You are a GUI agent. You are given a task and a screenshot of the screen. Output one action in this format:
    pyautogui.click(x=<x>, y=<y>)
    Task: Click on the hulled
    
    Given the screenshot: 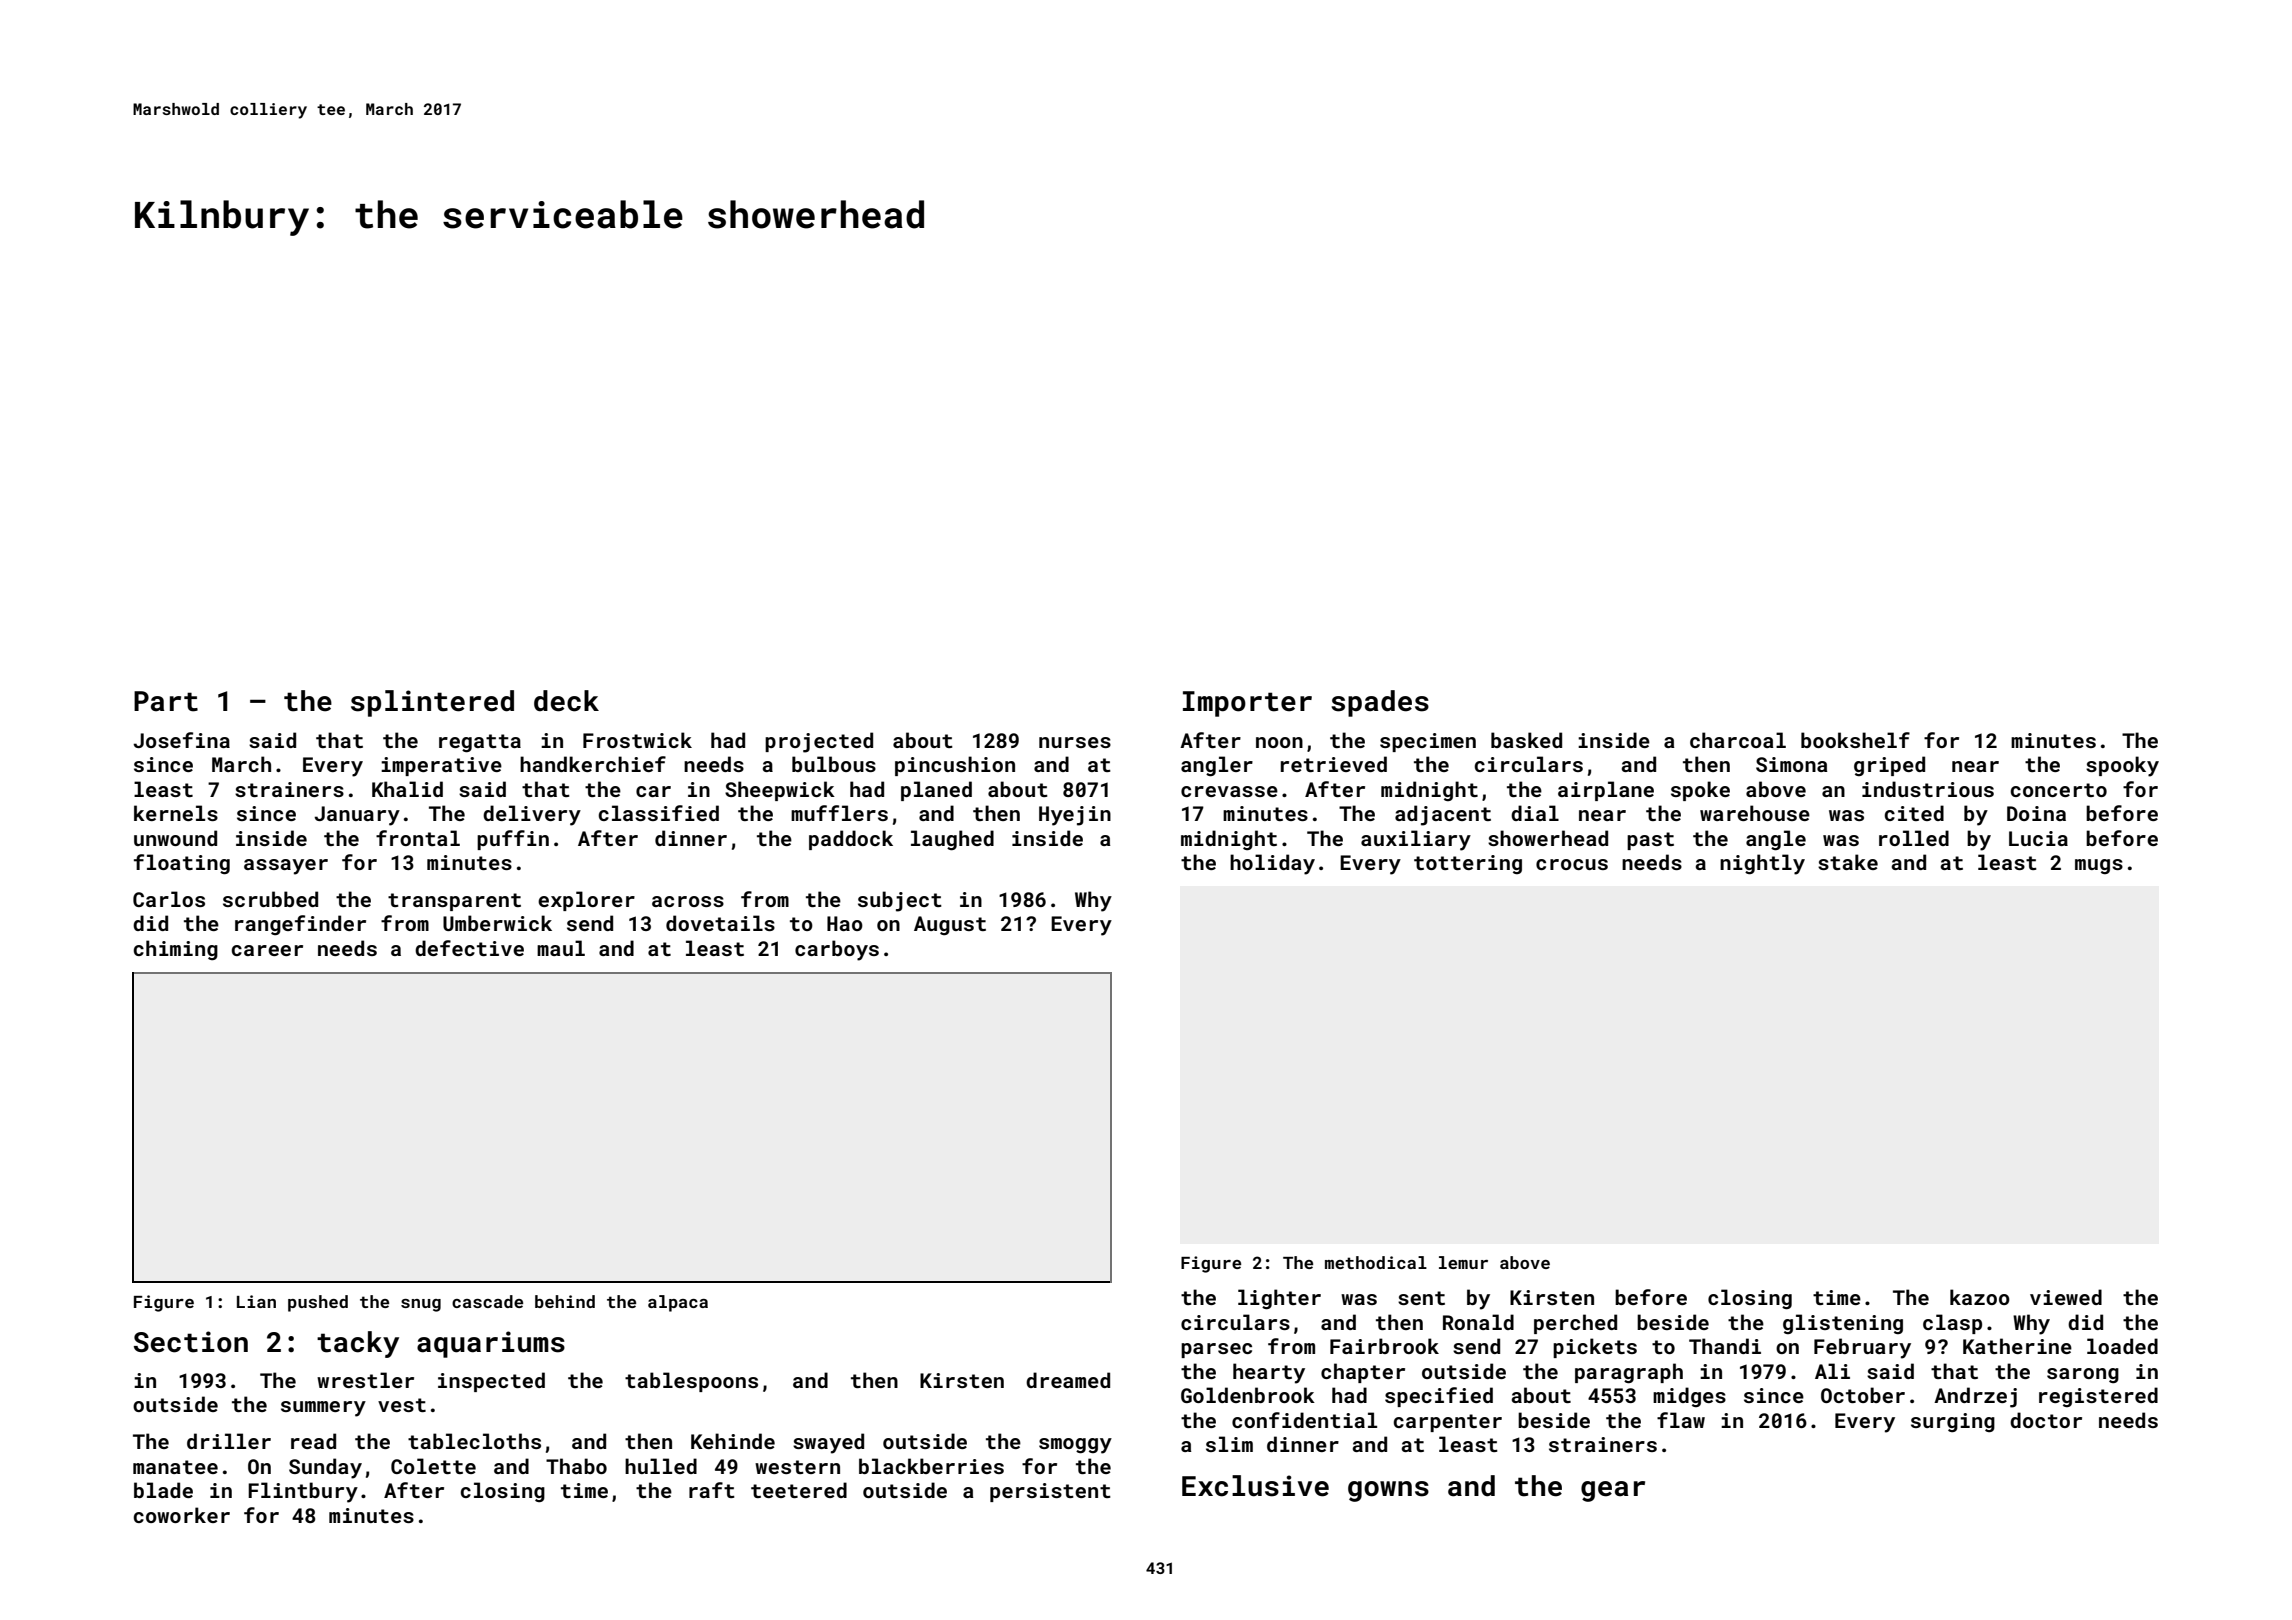 What is the action you would take?
    pyautogui.click(x=661, y=1466)
